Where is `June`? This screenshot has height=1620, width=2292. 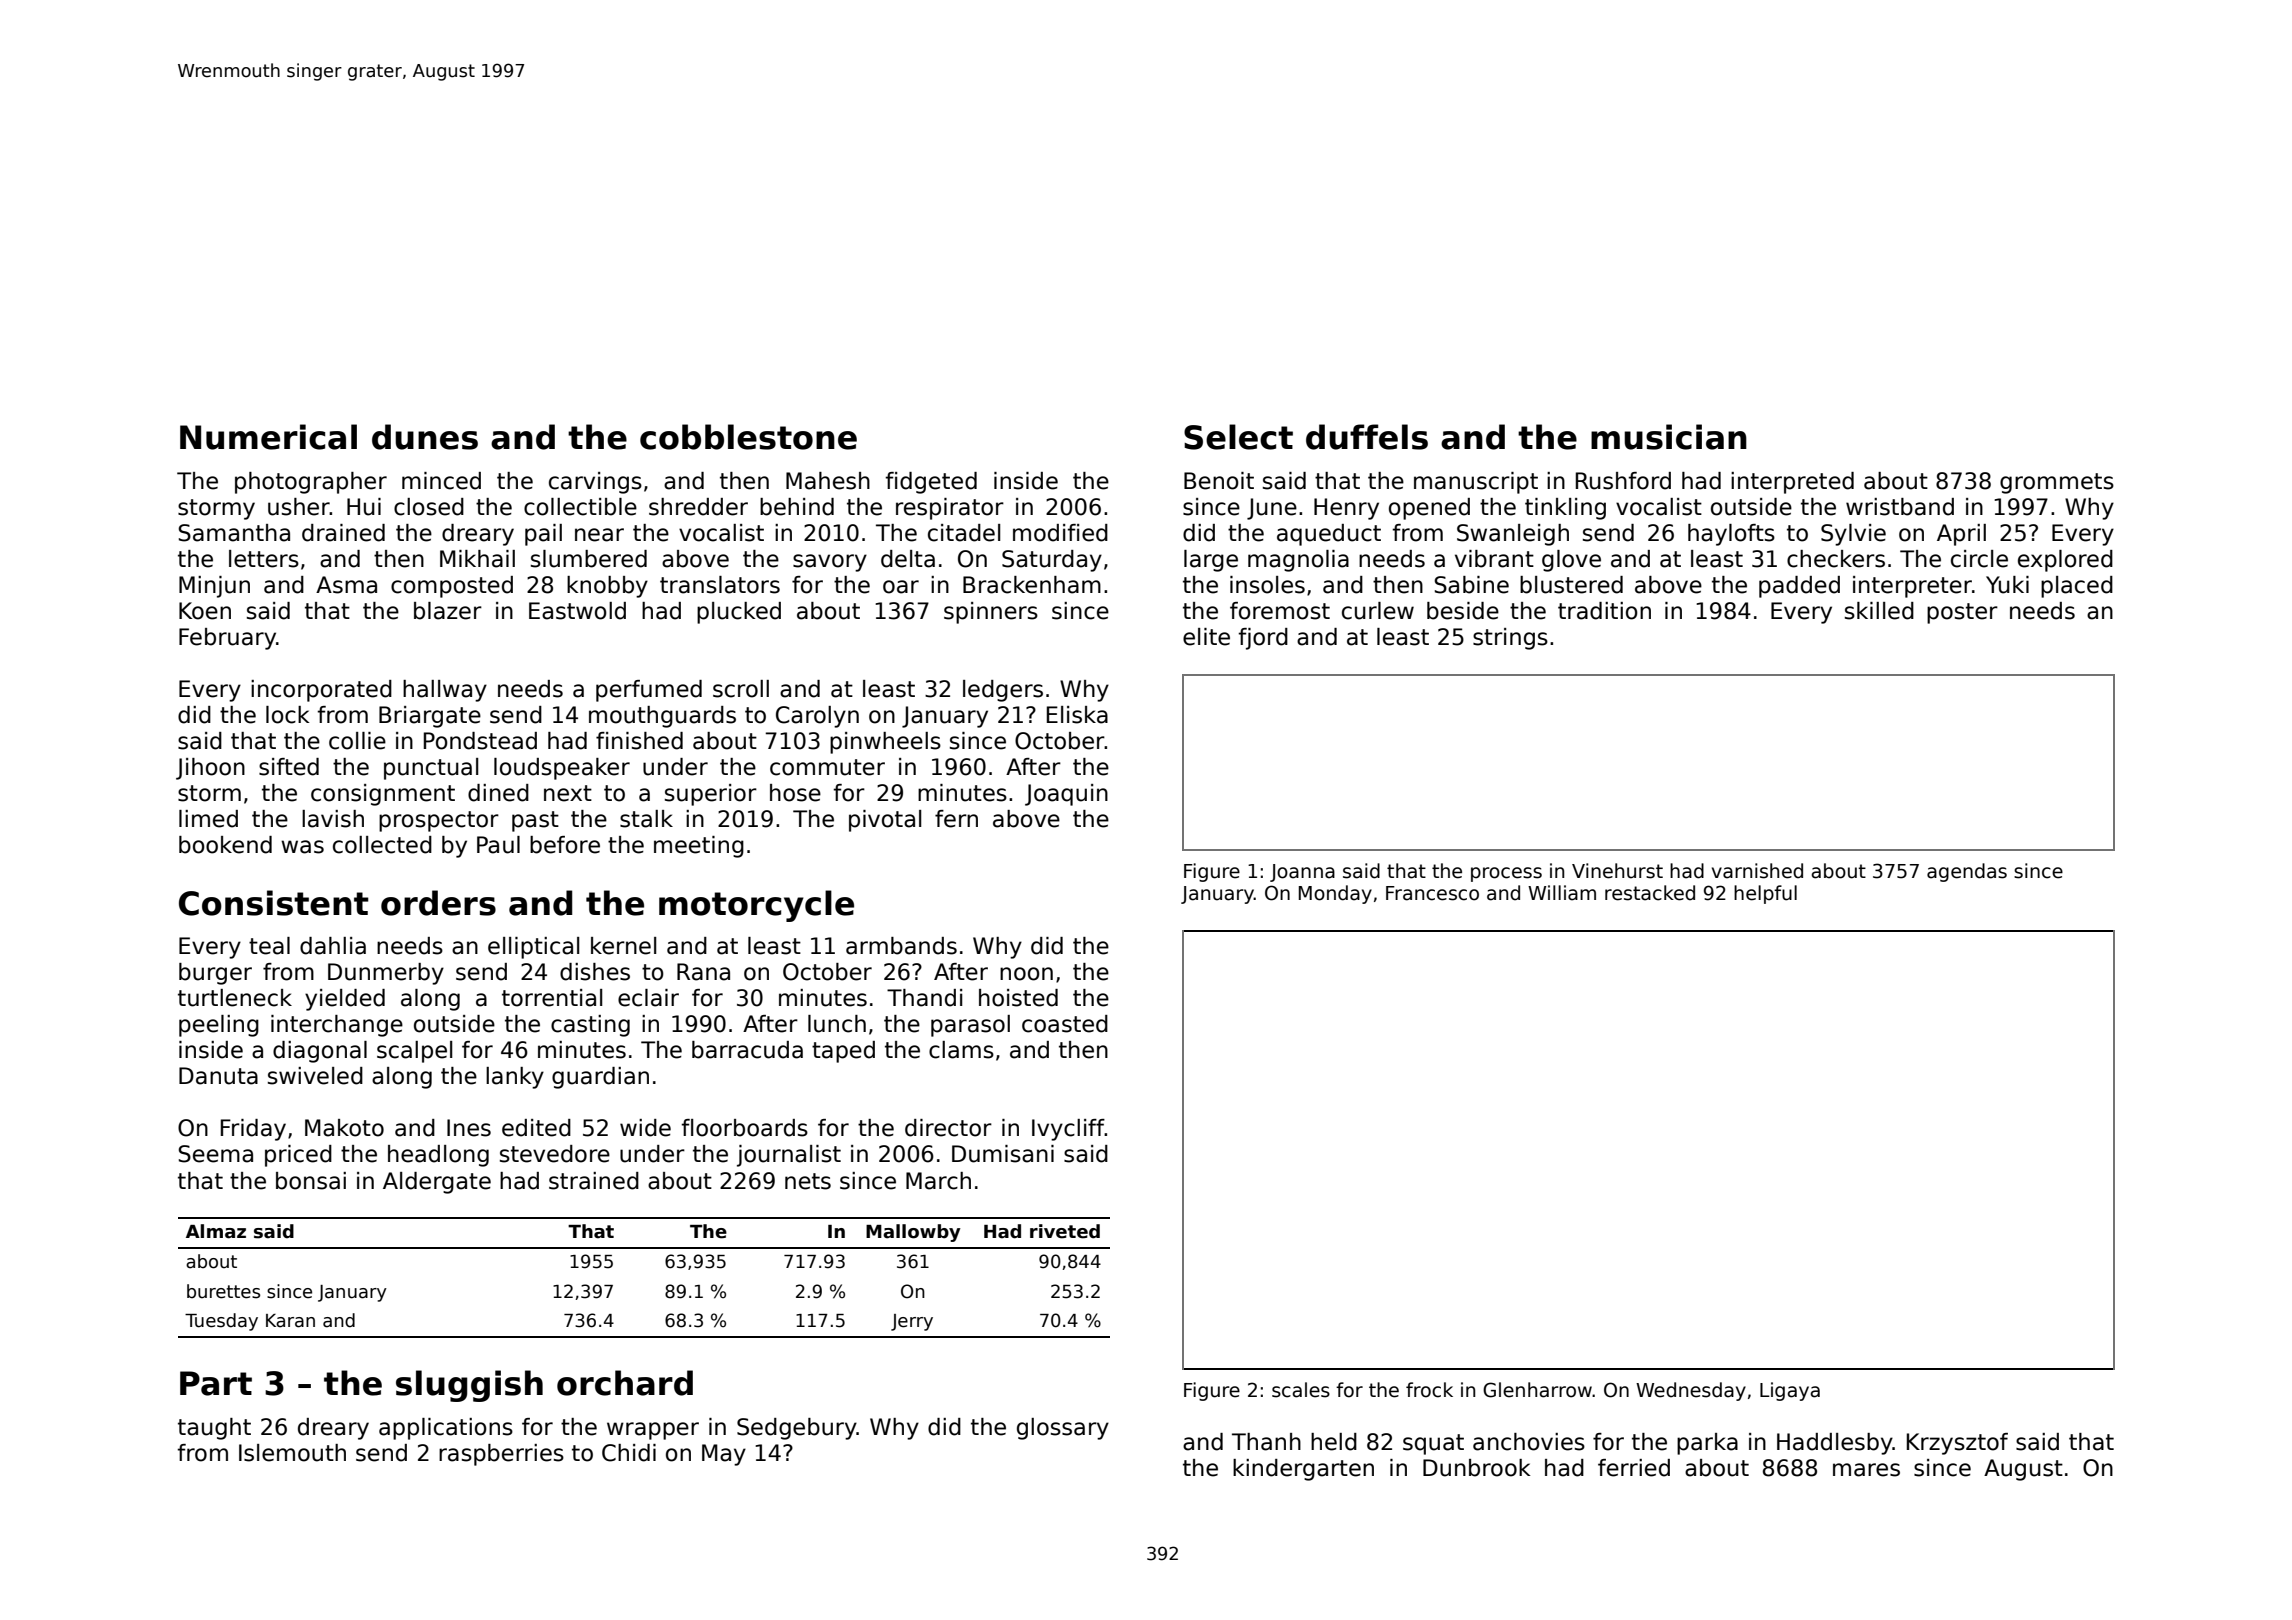 June is located at coordinates (1272, 509).
